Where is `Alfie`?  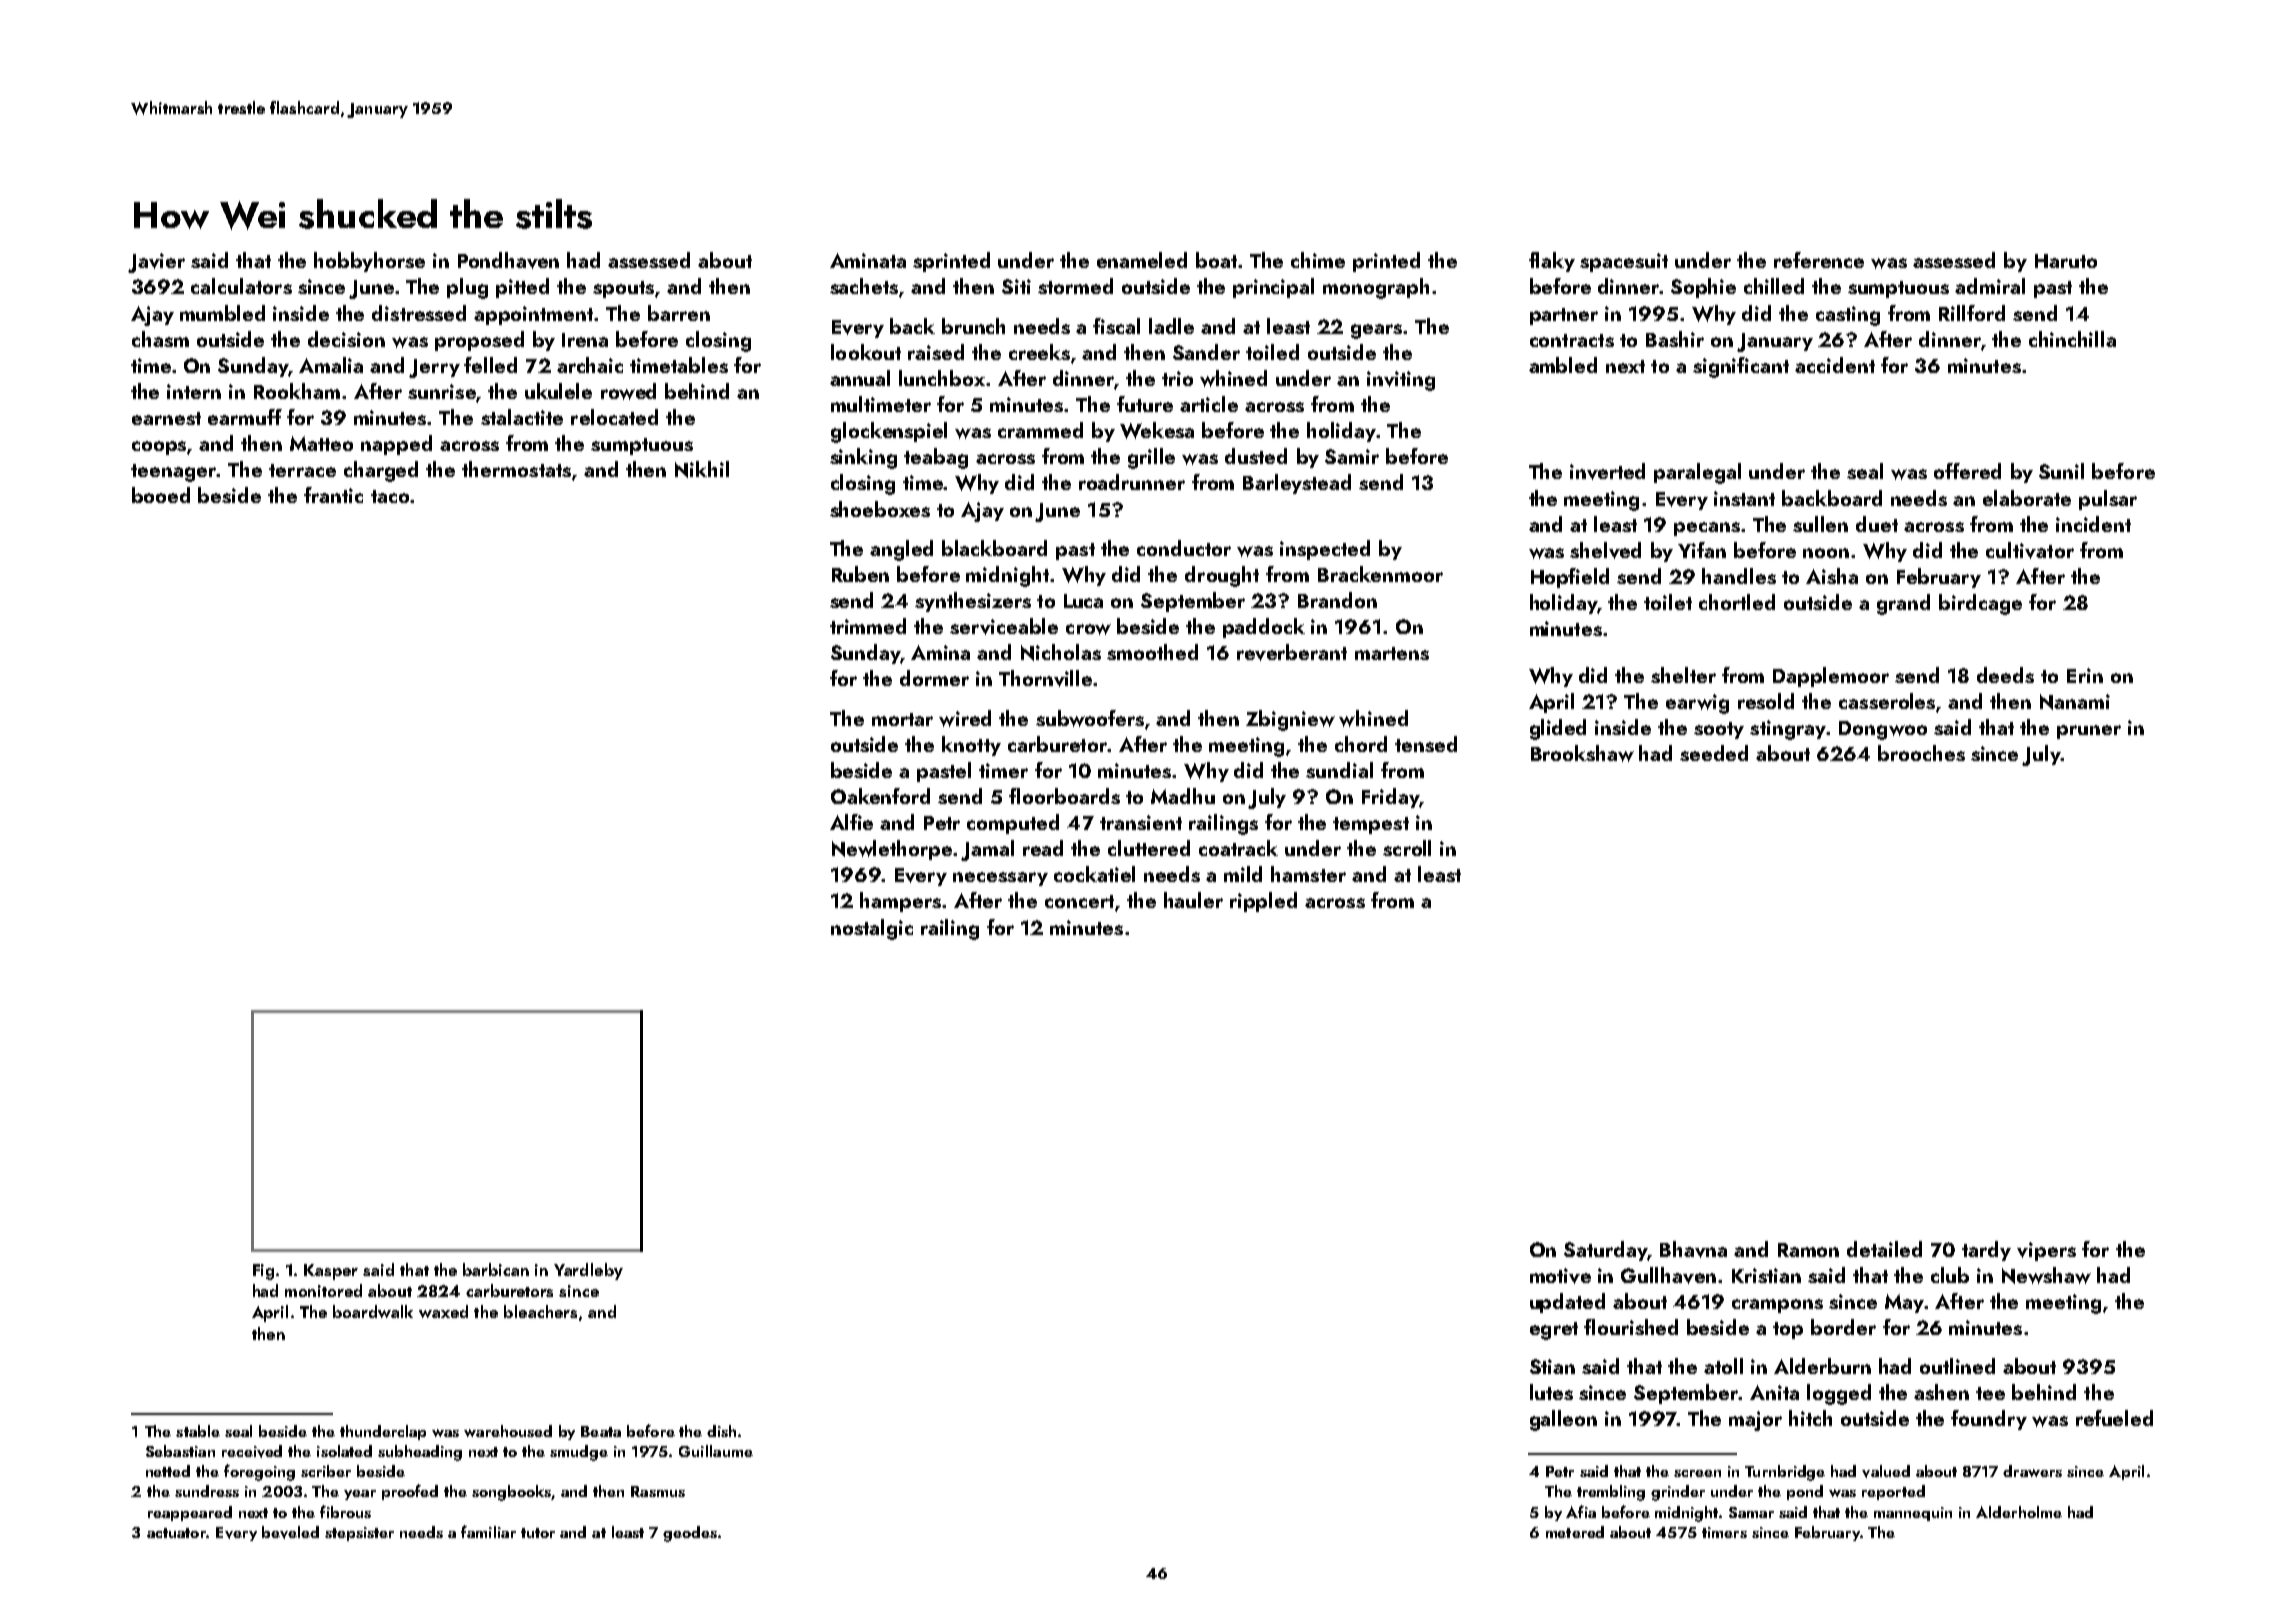 Alfie is located at coordinates (851, 822).
